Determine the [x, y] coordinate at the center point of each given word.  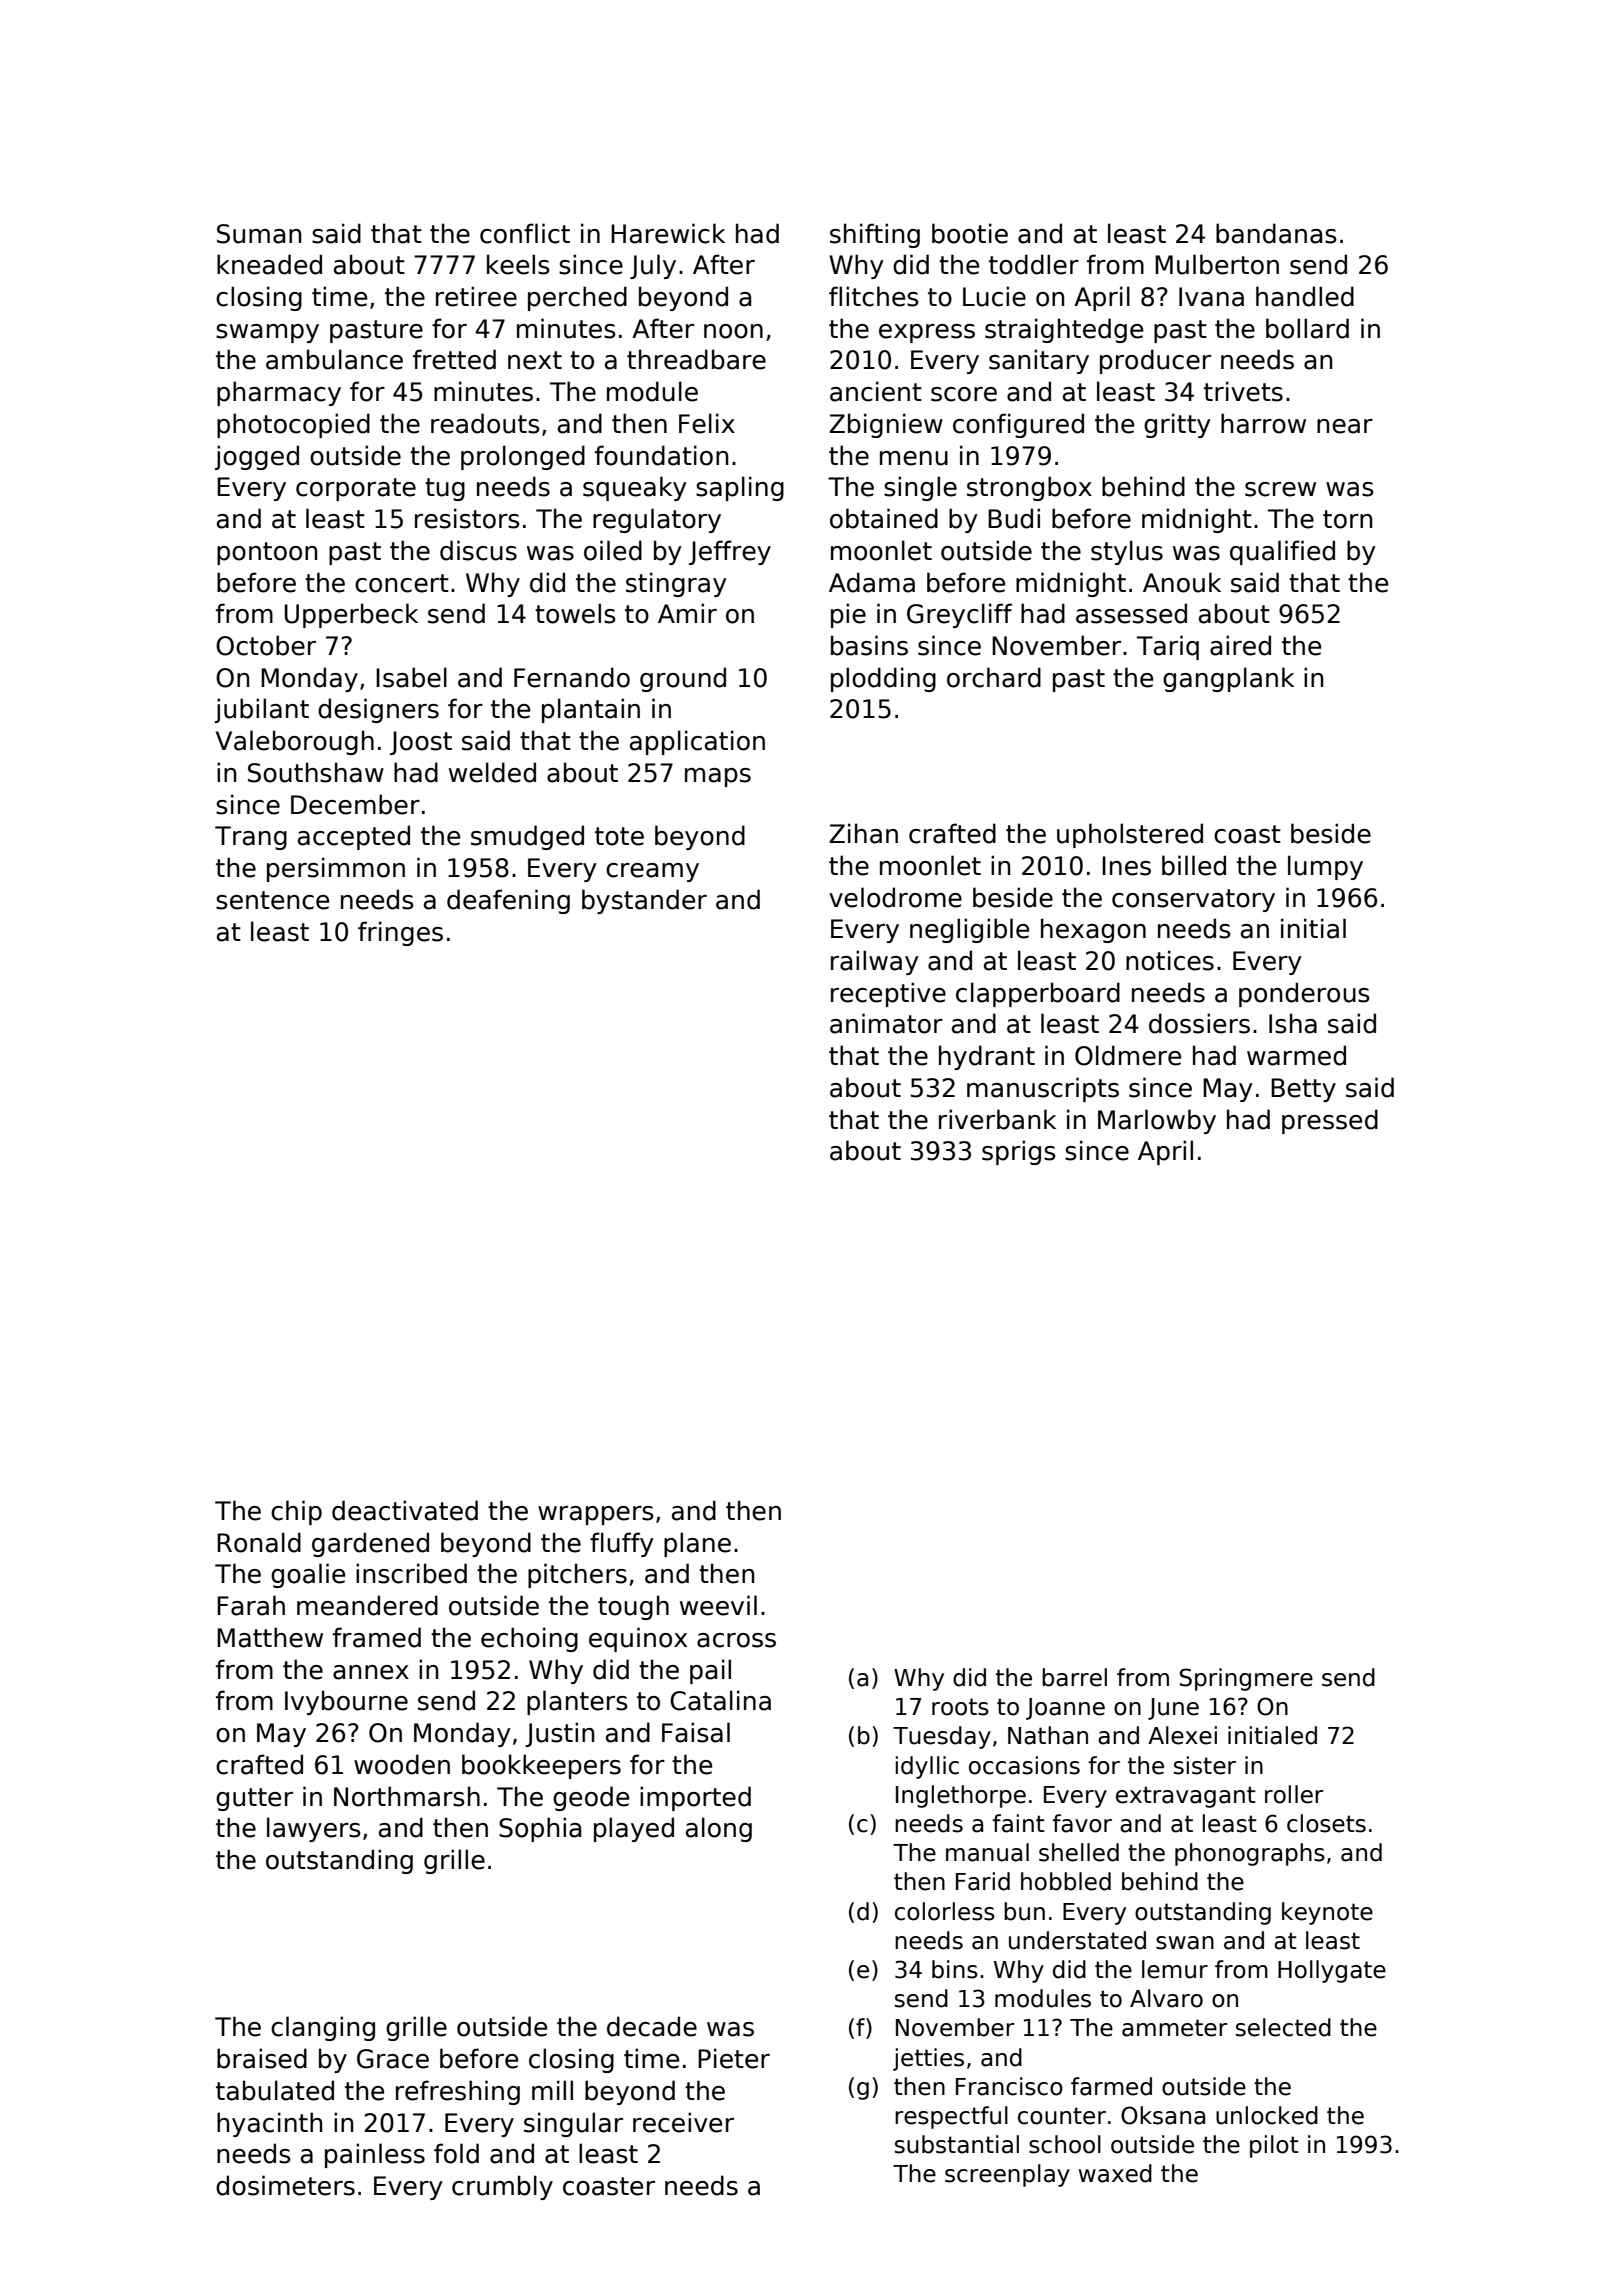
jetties [928, 2059]
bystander [644, 901]
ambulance [334, 359]
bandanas [1276, 233]
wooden [402, 1764]
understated [1077, 1940]
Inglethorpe [961, 1796]
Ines [1126, 866]
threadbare [696, 359]
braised [262, 2058]
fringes [400, 933]
